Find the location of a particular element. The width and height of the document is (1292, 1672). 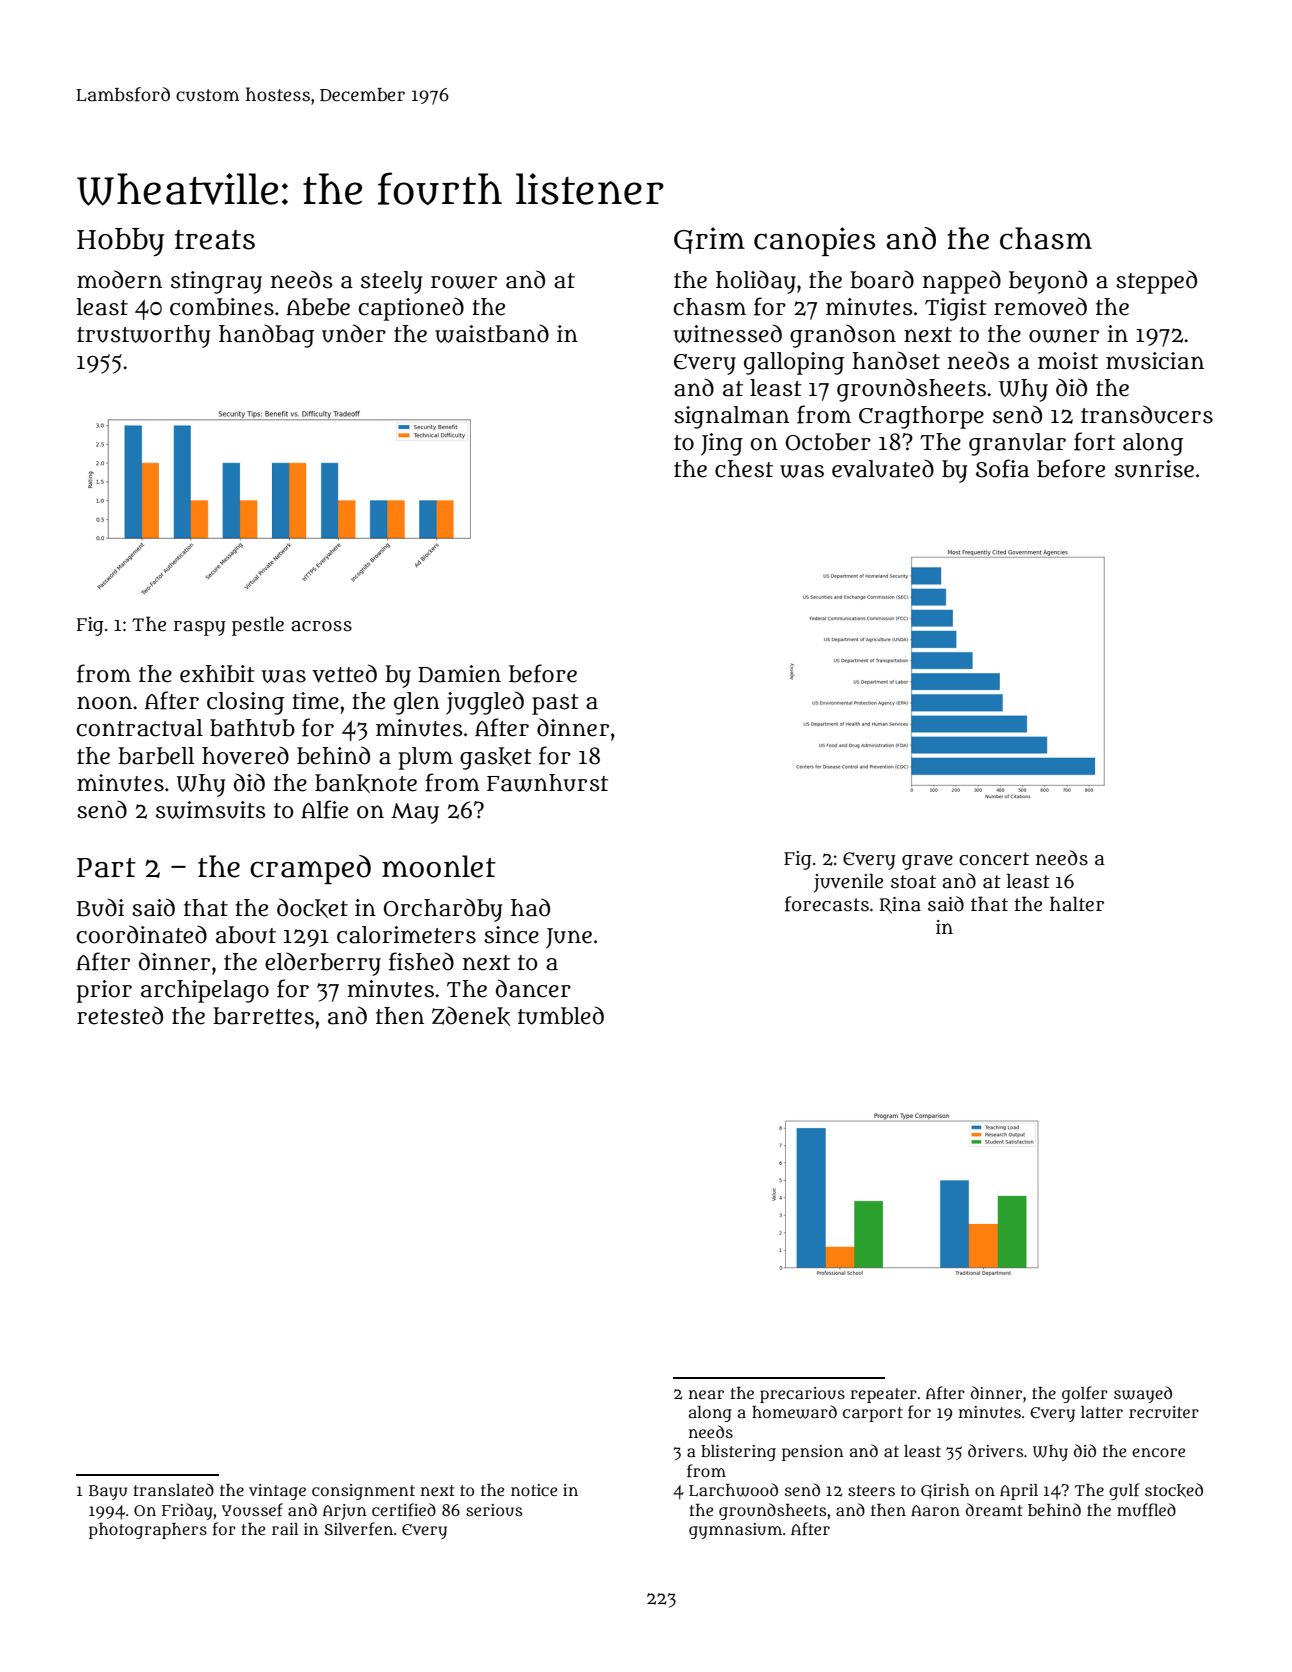

witnessed is located at coordinates (727, 333).
